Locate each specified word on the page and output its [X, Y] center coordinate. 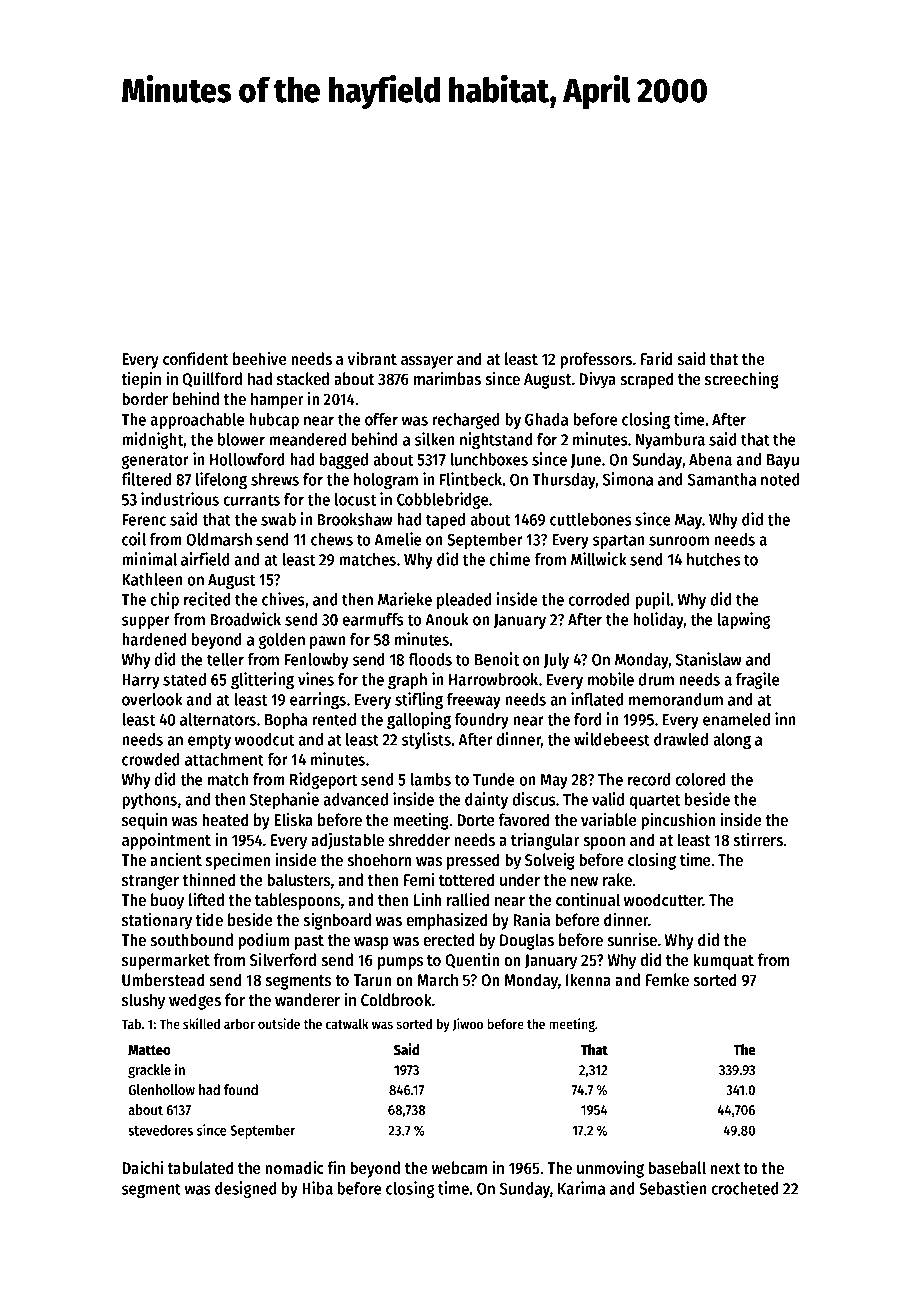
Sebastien [672, 1188]
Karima [581, 1188]
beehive [260, 358]
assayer [427, 362]
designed [246, 1189]
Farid [657, 358]
